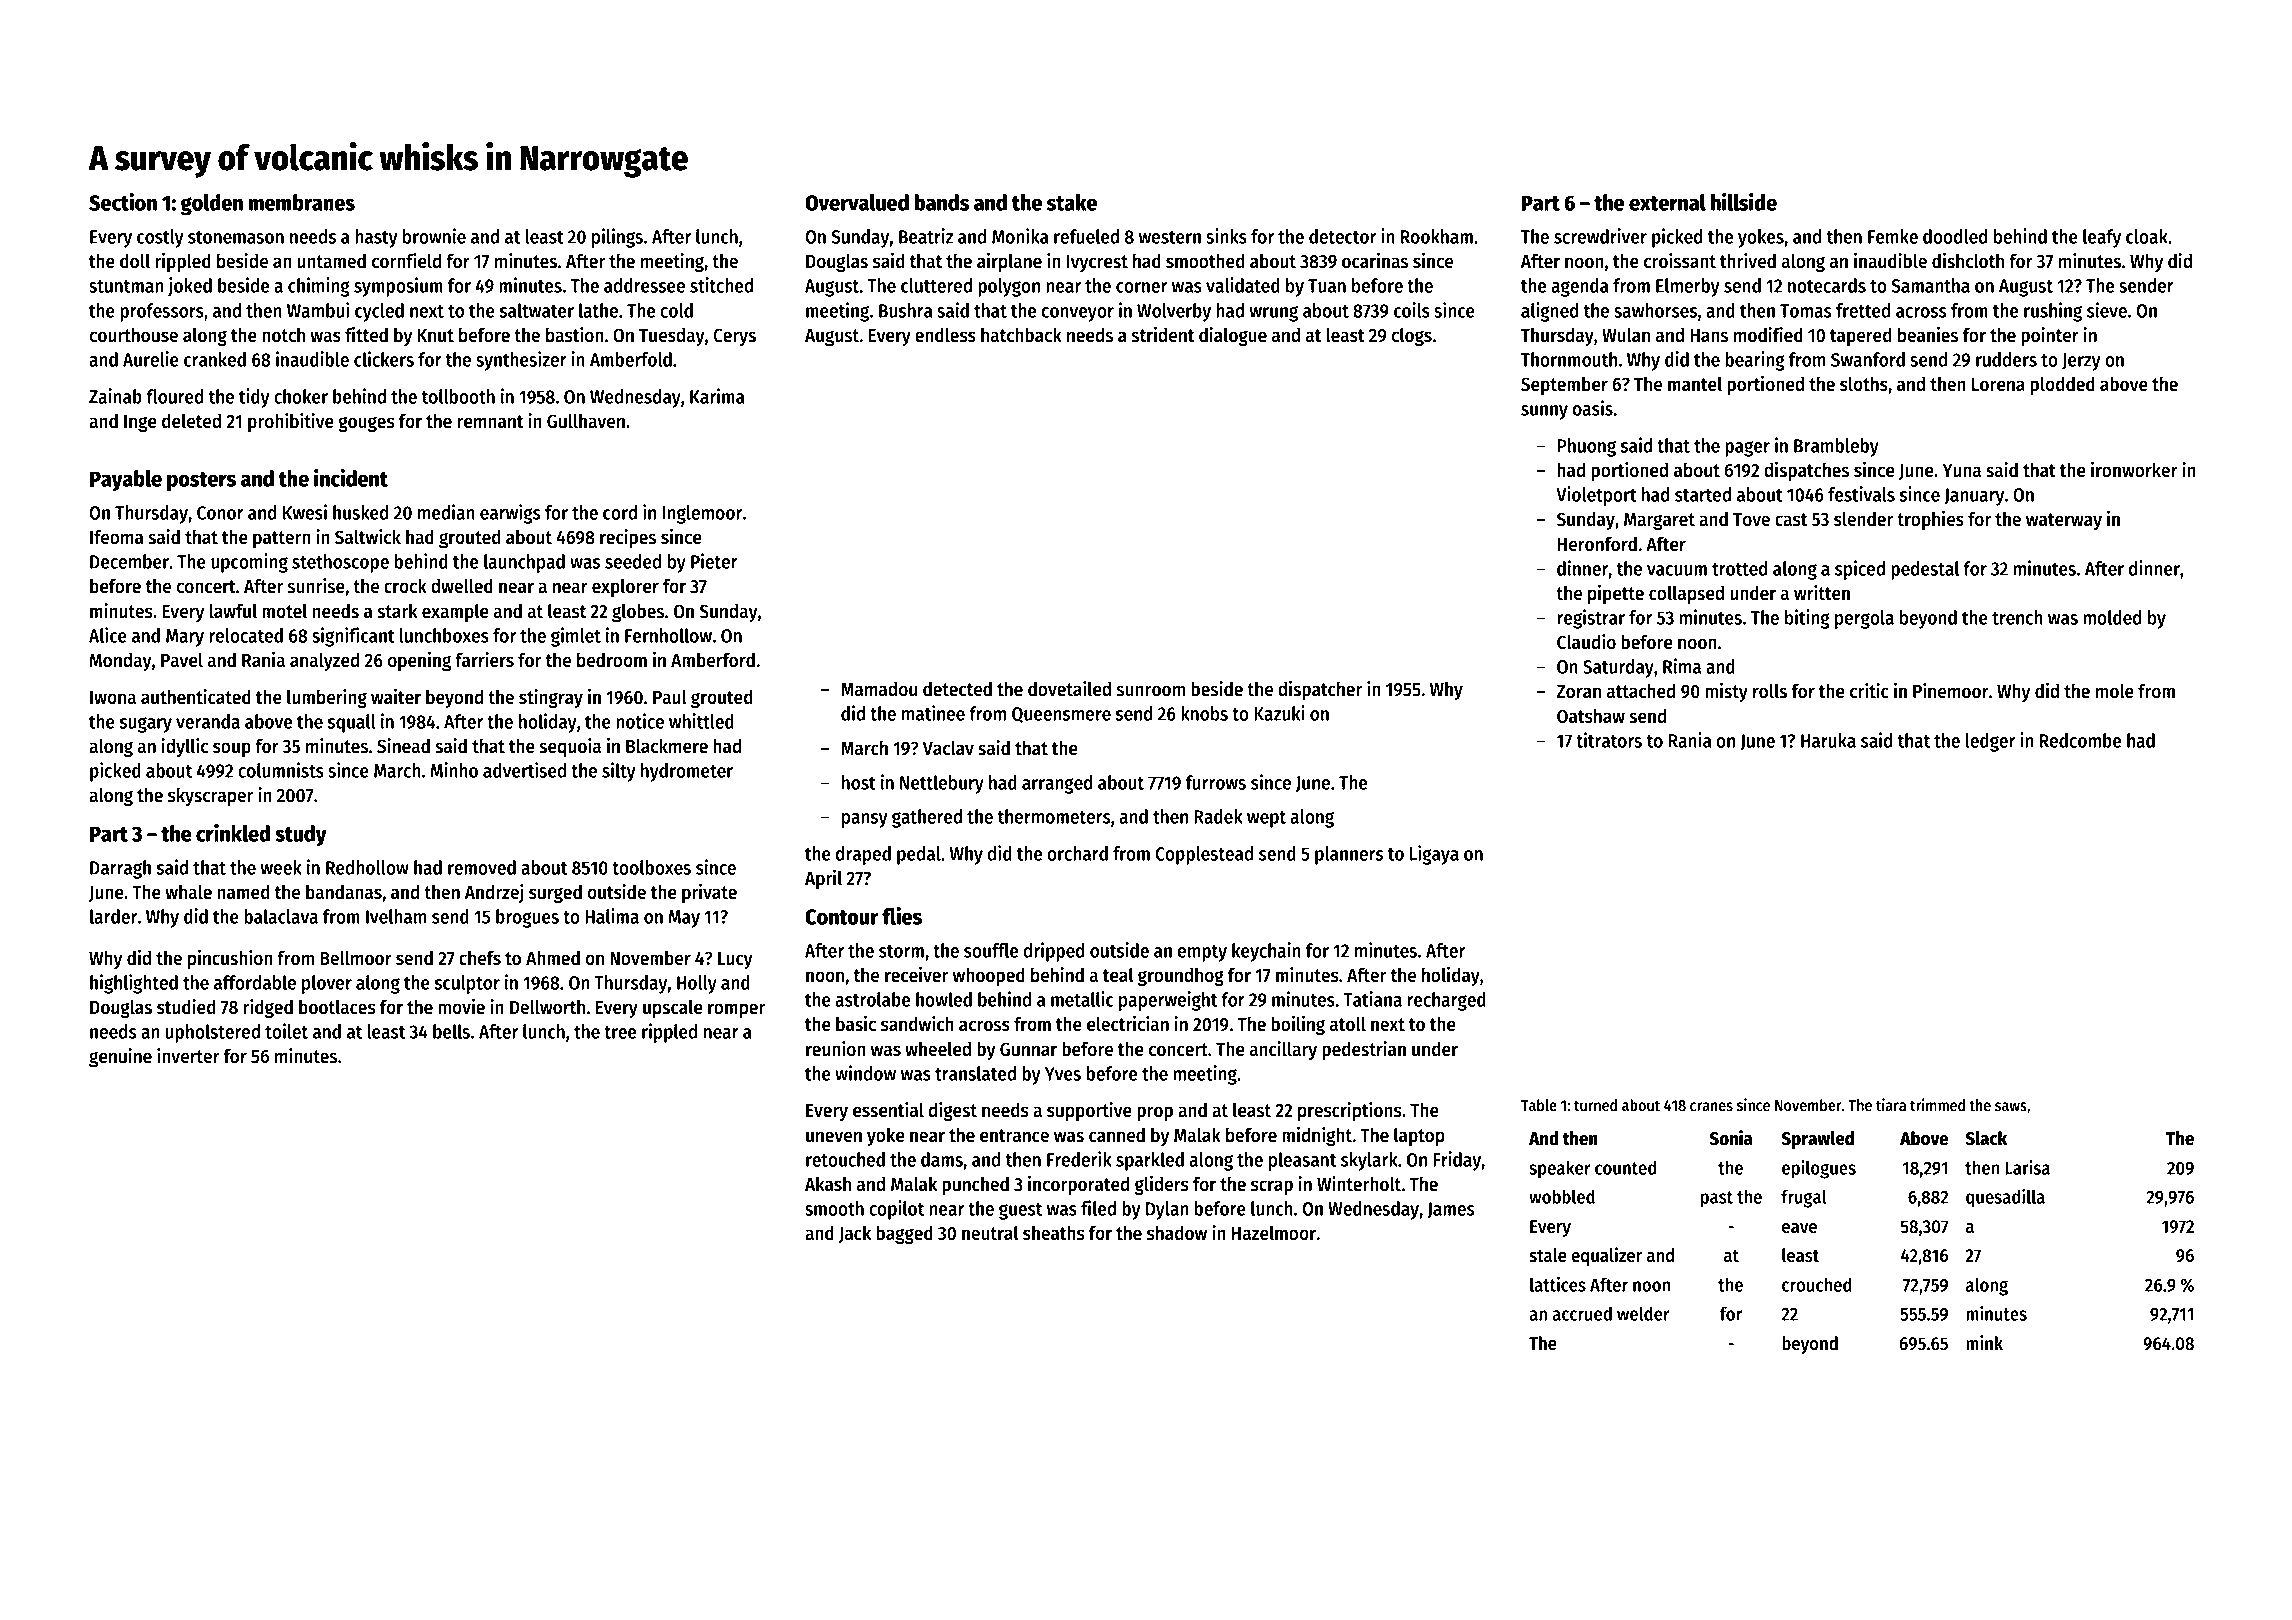  I want to click on thermometers, so click(1054, 816).
